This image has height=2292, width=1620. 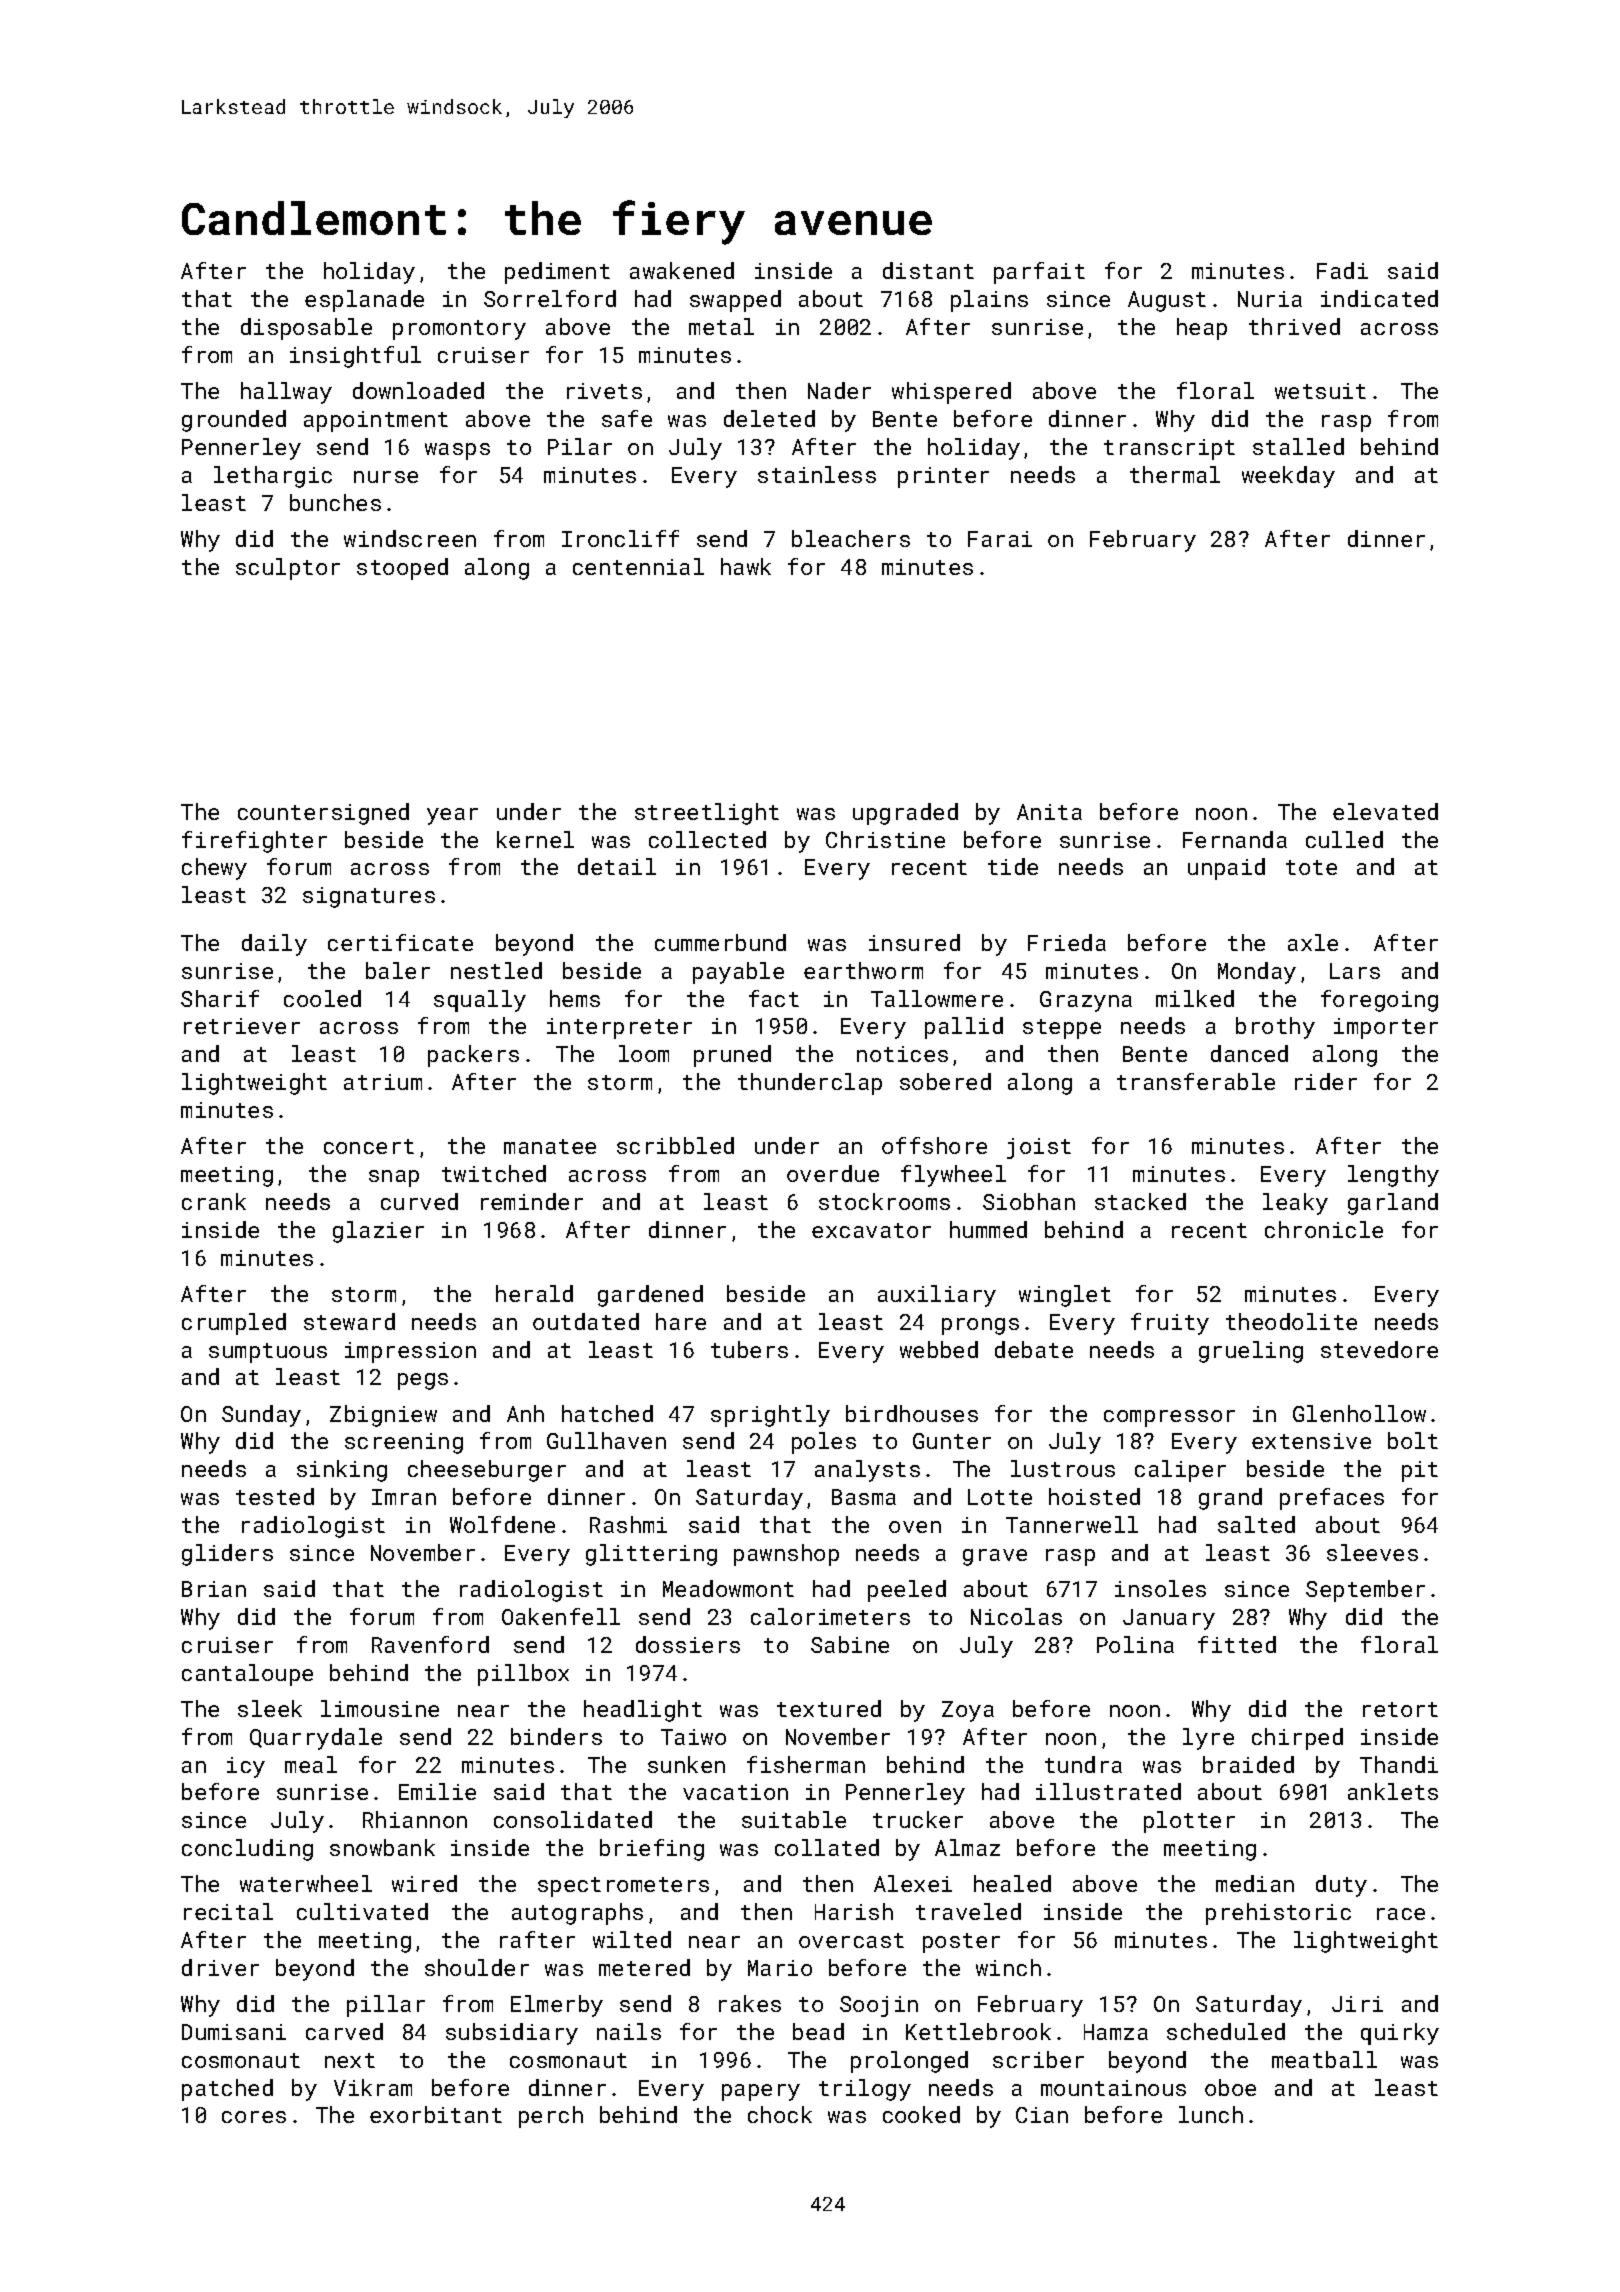 What do you see at coordinates (1393, 1204) in the image?
I see `garland` at bounding box center [1393, 1204].
